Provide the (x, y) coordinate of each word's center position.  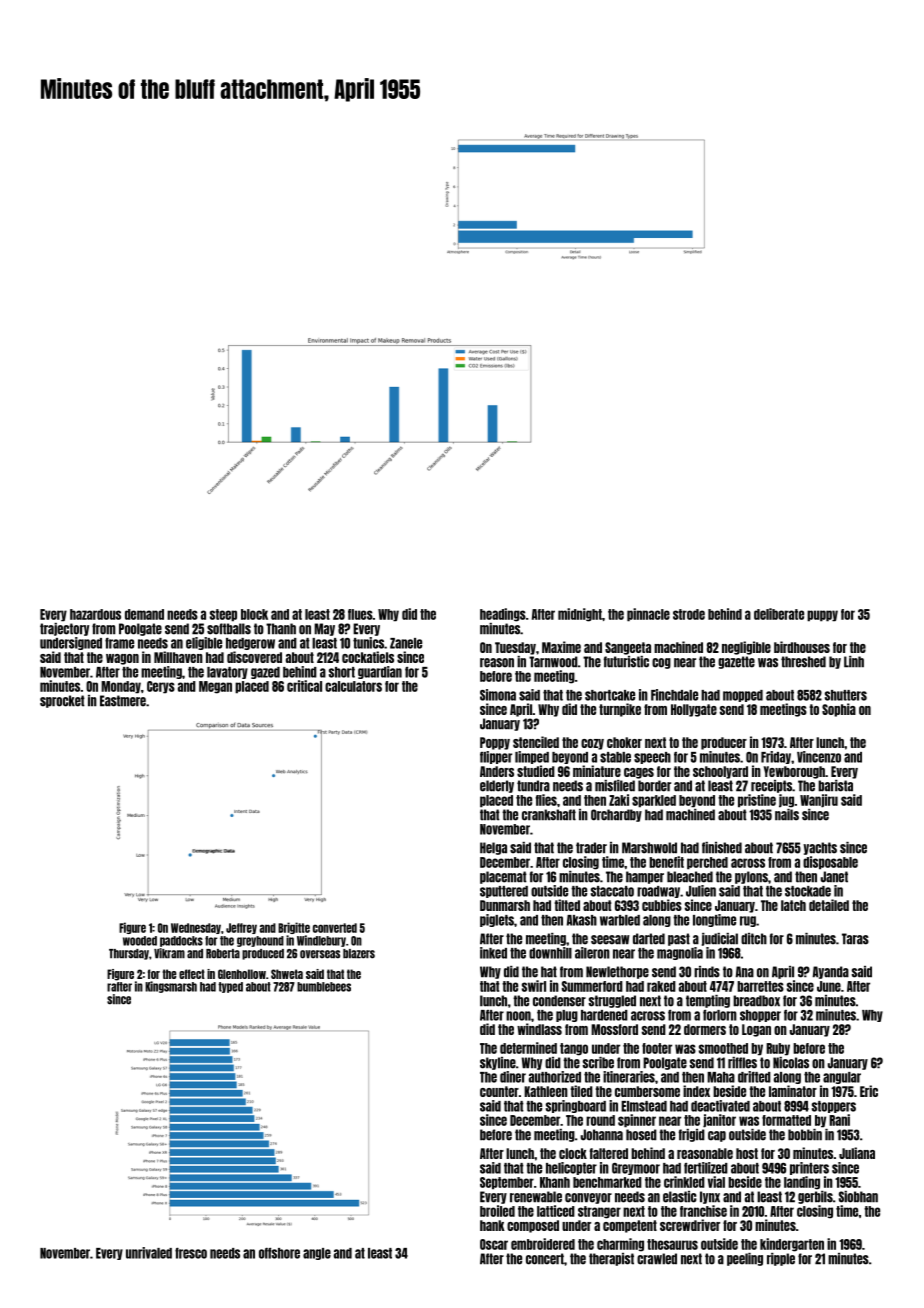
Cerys (161, 687)
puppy (822, 616)
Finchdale (674, 695)
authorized (555, 1077)
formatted (786, 1120)
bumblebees (324, 987)
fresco (191, 1253)
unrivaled (149, 1253)
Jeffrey (241, 928)
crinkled (684, 1182)
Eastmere (123, 701)
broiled (497, 1211)
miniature (597, 771)
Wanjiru (819, 801)
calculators (353, 686)
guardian (380, 672)
